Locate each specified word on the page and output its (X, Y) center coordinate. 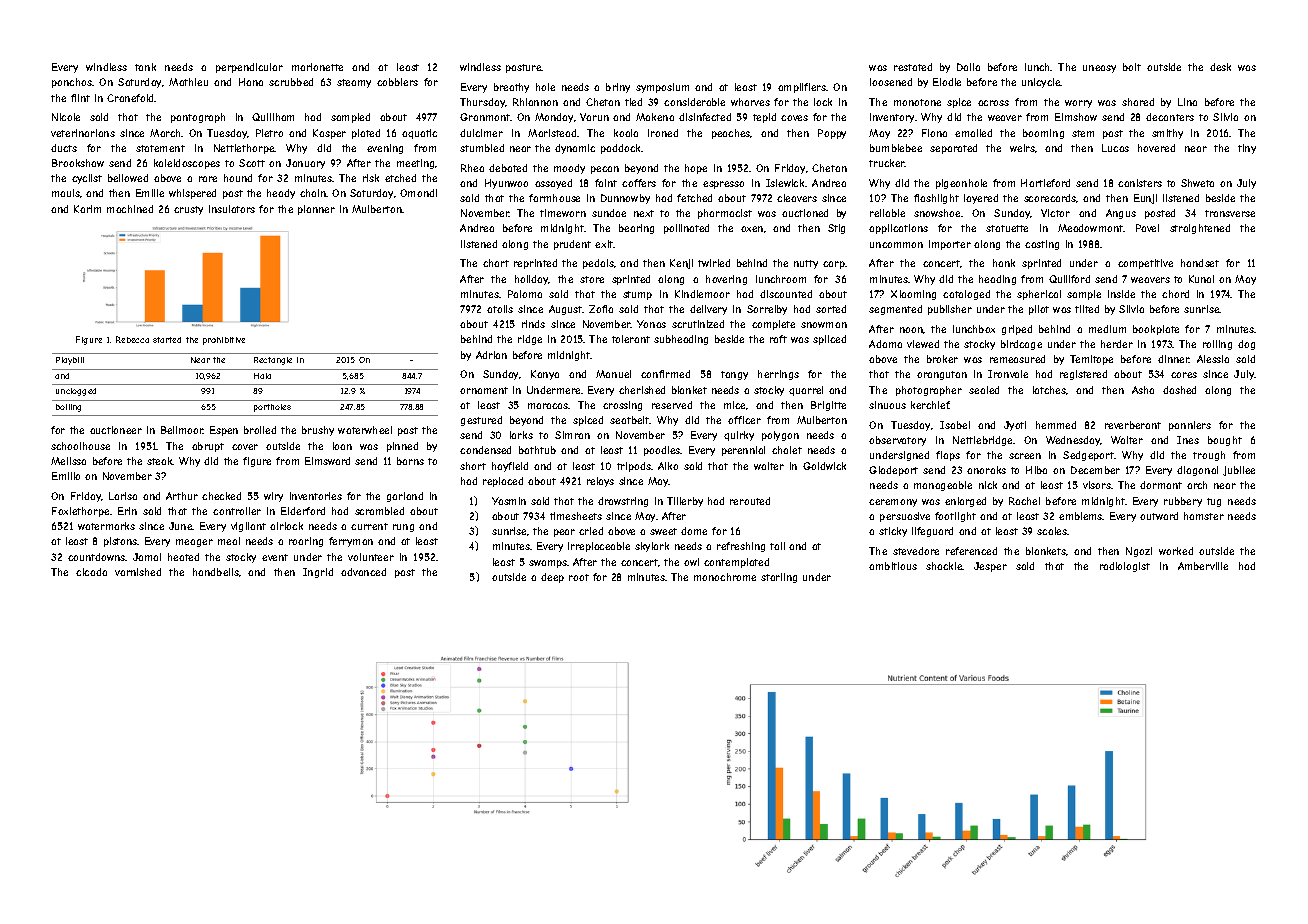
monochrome (725, 577)
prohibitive (224, 341)
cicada (91, 572)
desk (1220, 67)
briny (618, 88)
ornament (484, 390)
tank (145, 67)
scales (1052, 531)
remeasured (1017, 359)
